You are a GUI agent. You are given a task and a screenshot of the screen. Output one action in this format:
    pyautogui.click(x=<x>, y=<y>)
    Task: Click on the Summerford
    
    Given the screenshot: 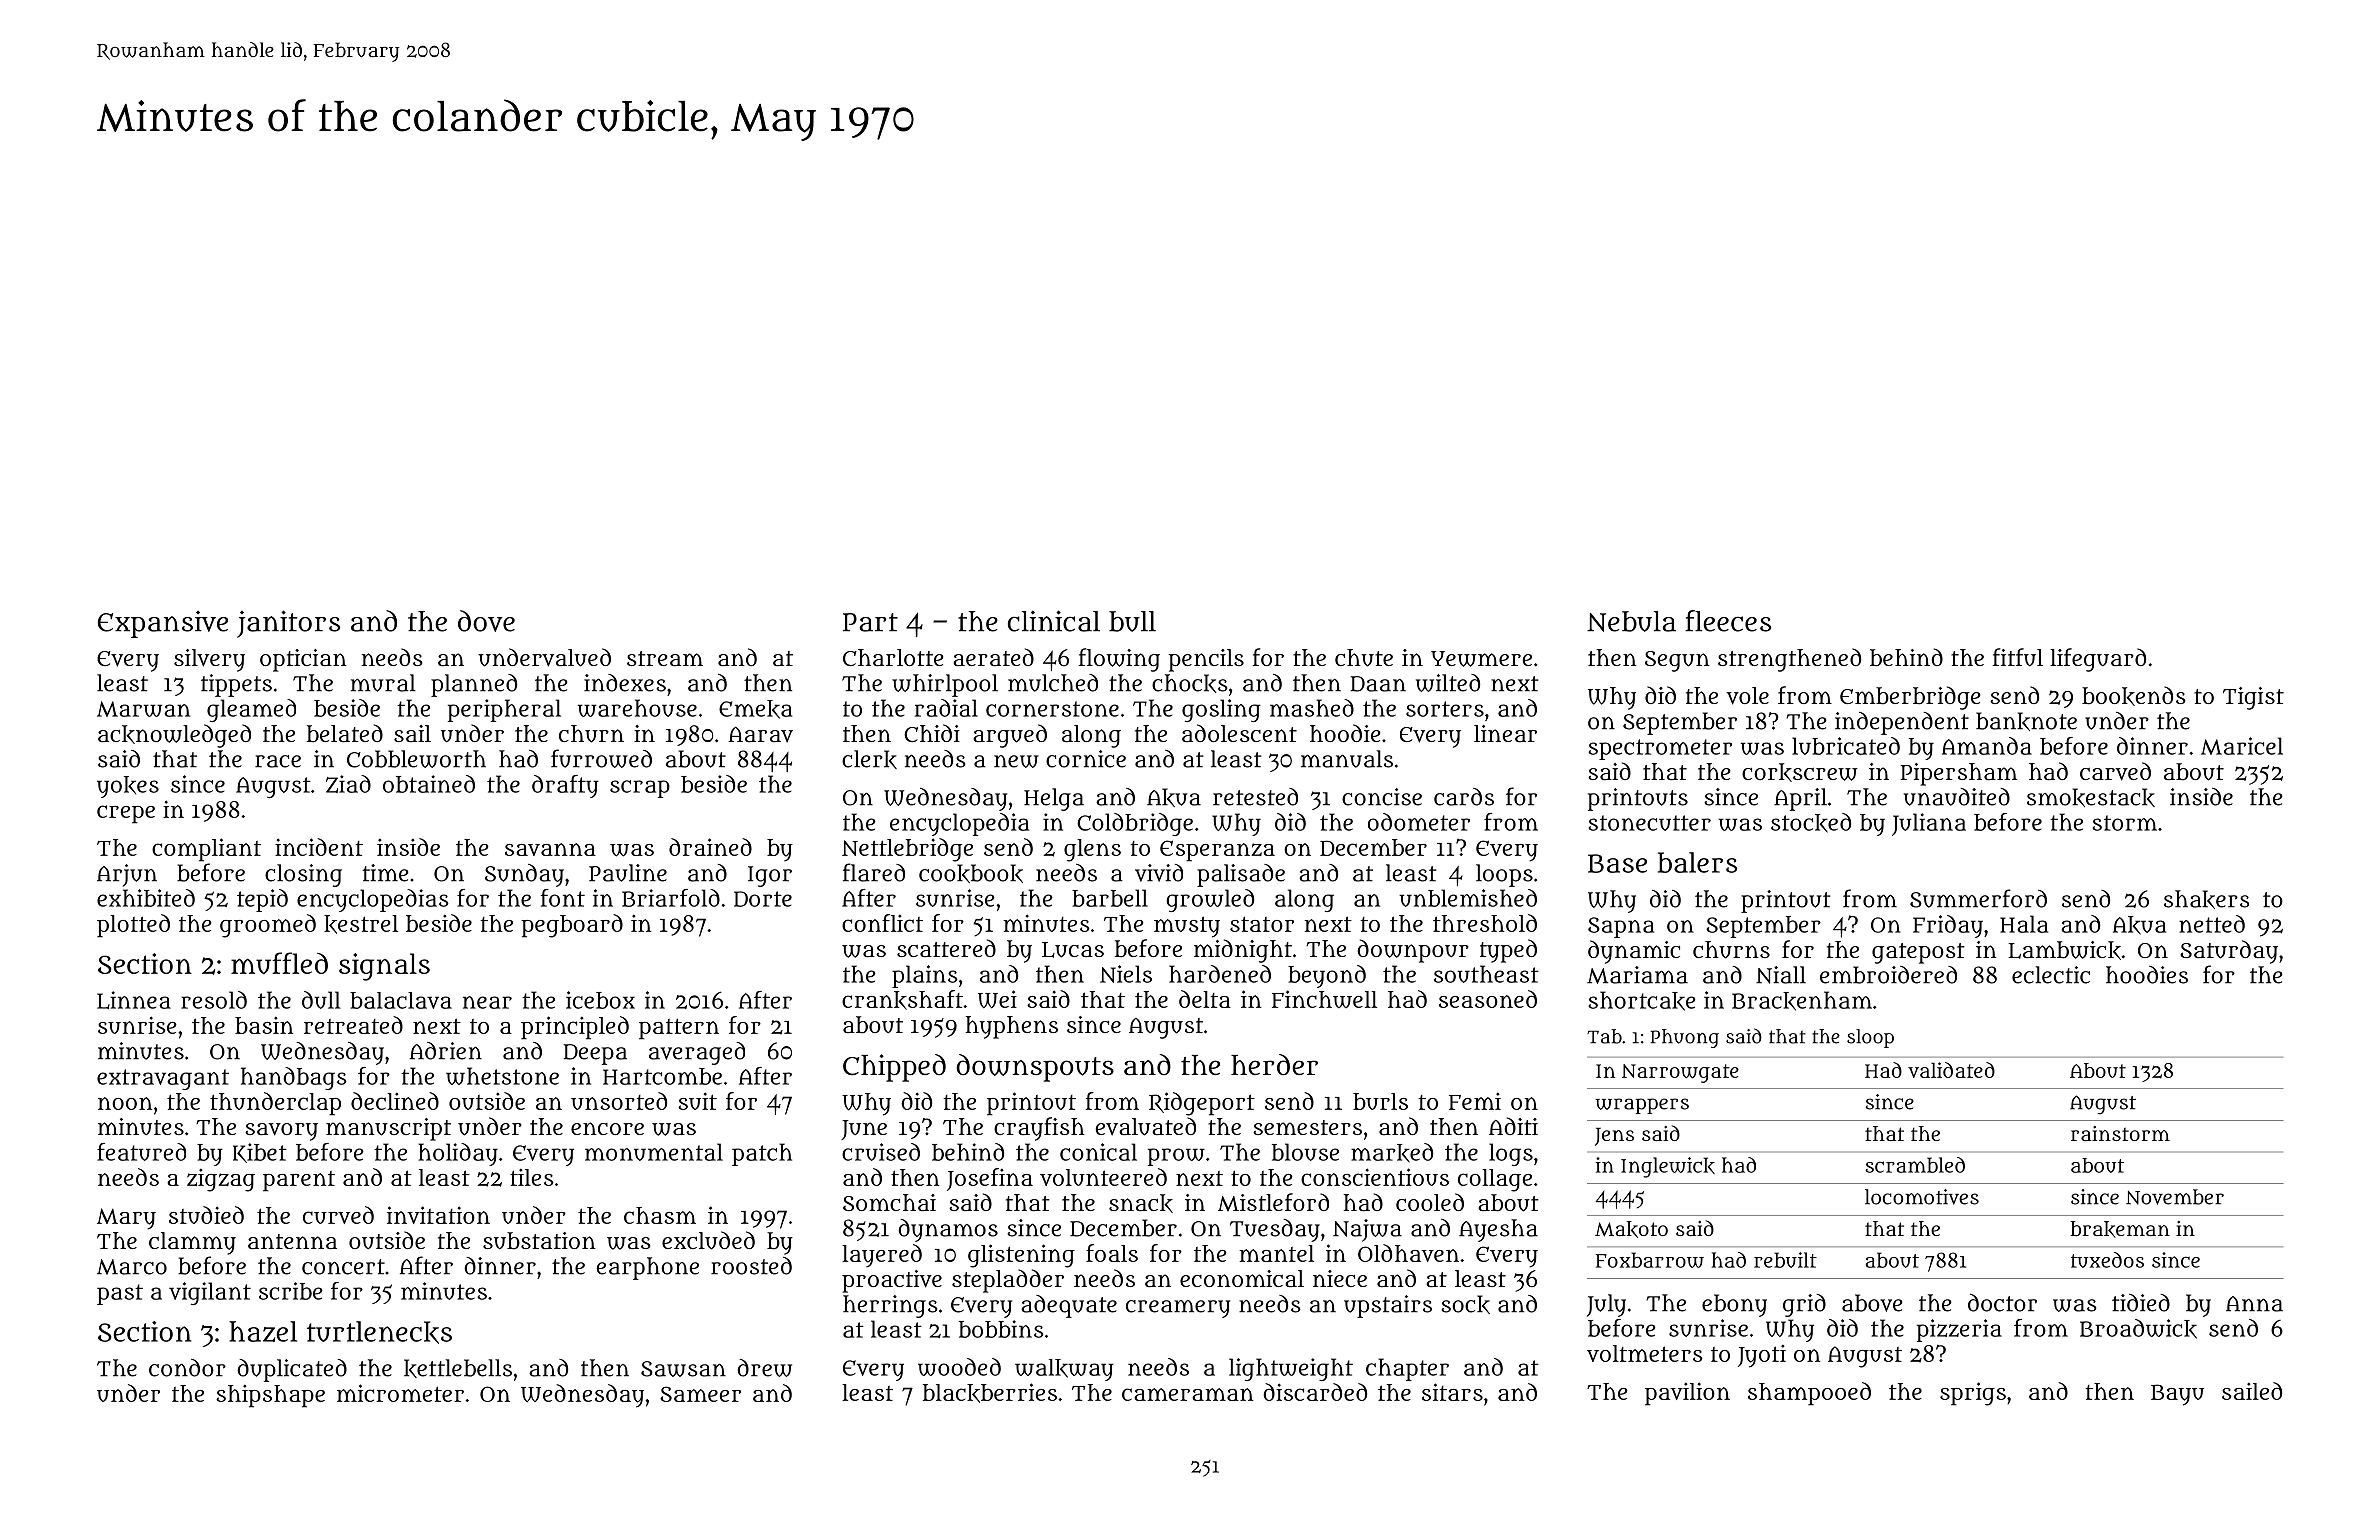 What is the action you would take?
    pyautogui.click(x=1978, y=898)
